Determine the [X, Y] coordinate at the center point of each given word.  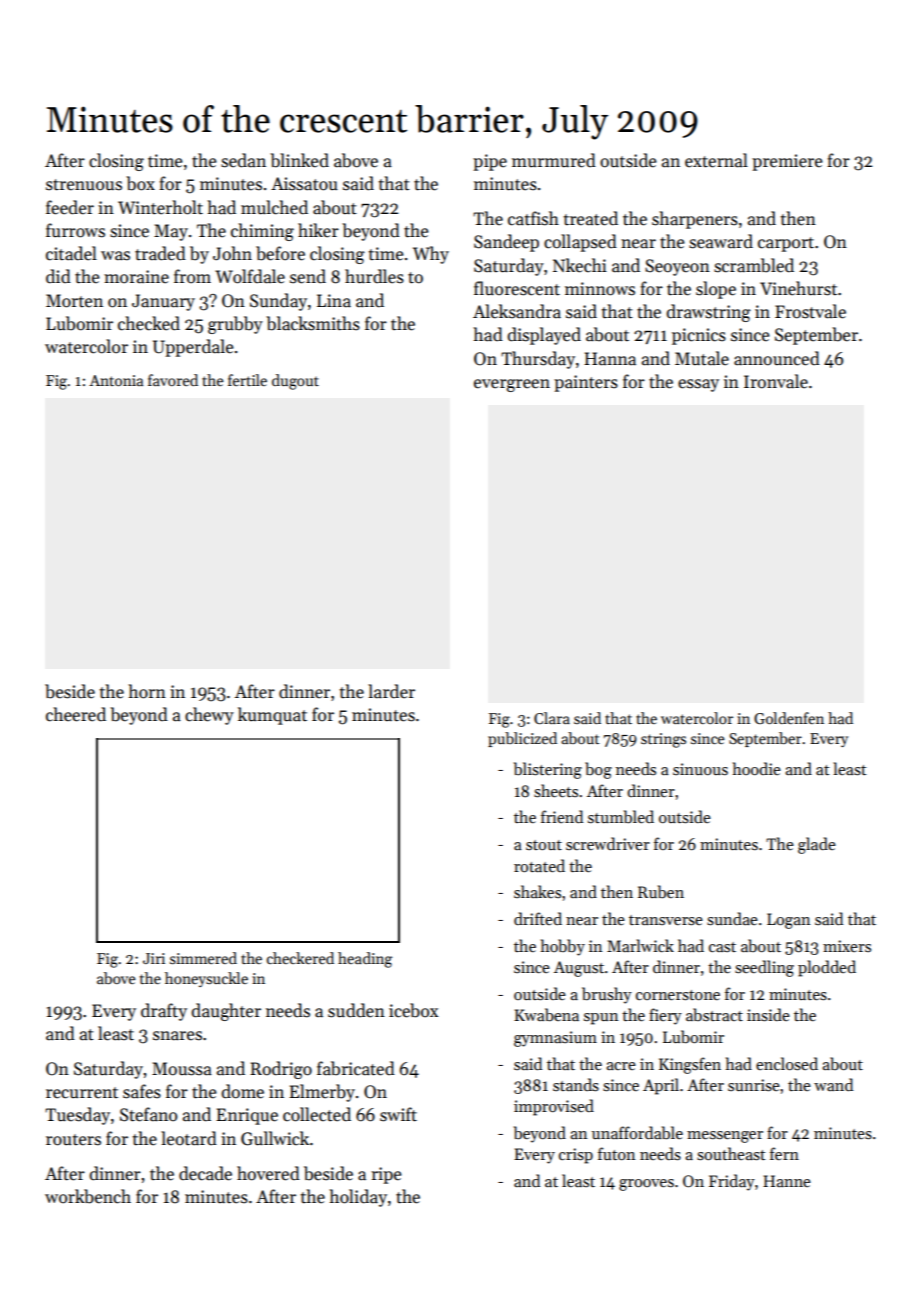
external [716, 160]
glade [817, 845]
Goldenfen [789, 718]
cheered [76, 714]
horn [147, 691]
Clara [552, 718]
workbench [88, 1196]
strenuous [84, 185]
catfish [533, 218]
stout [544, 845]
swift [398, 1114]
